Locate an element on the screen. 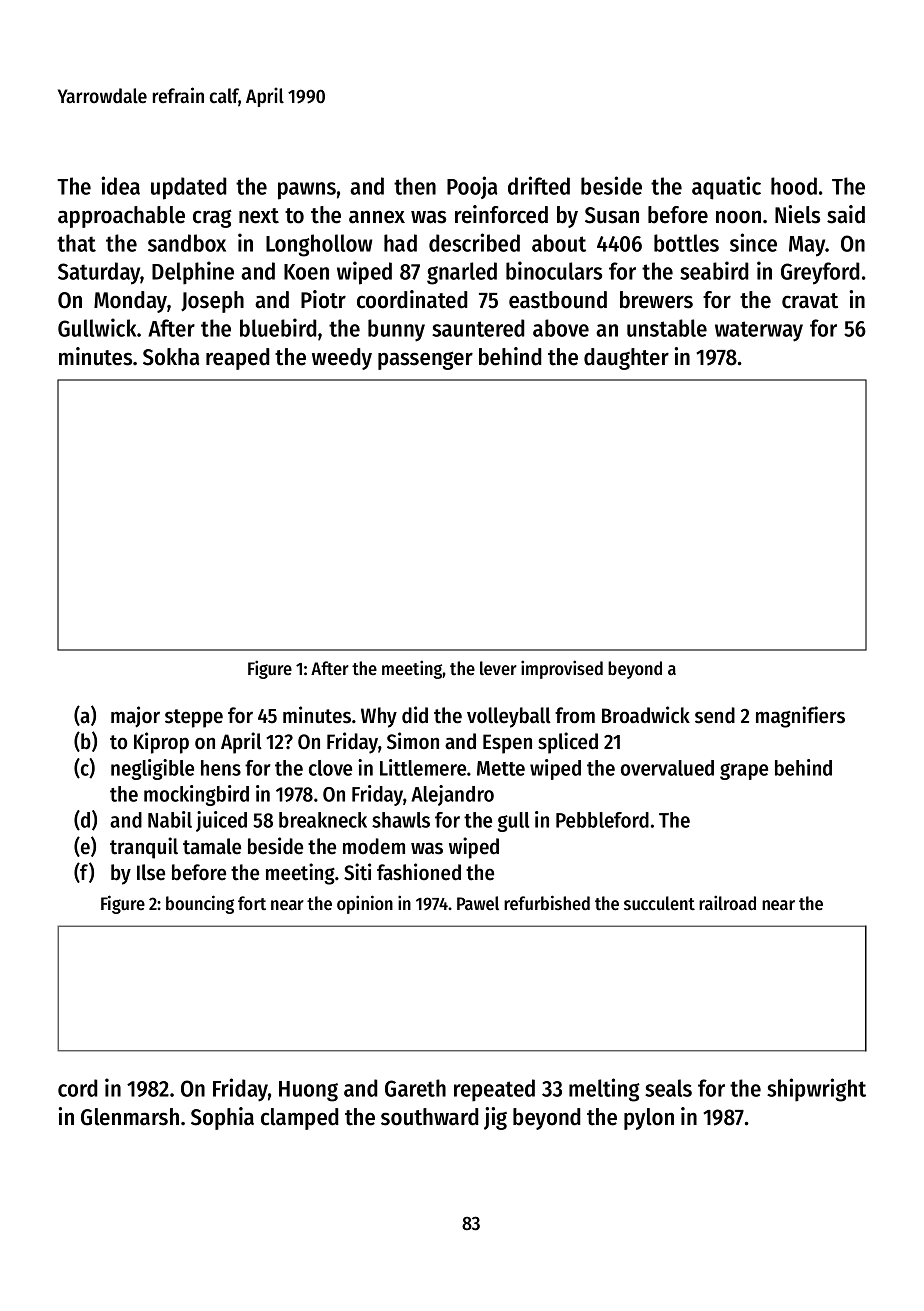 The width and height of the screenshot is (924, 1311). unstable is located at coordinates (667, 328).
